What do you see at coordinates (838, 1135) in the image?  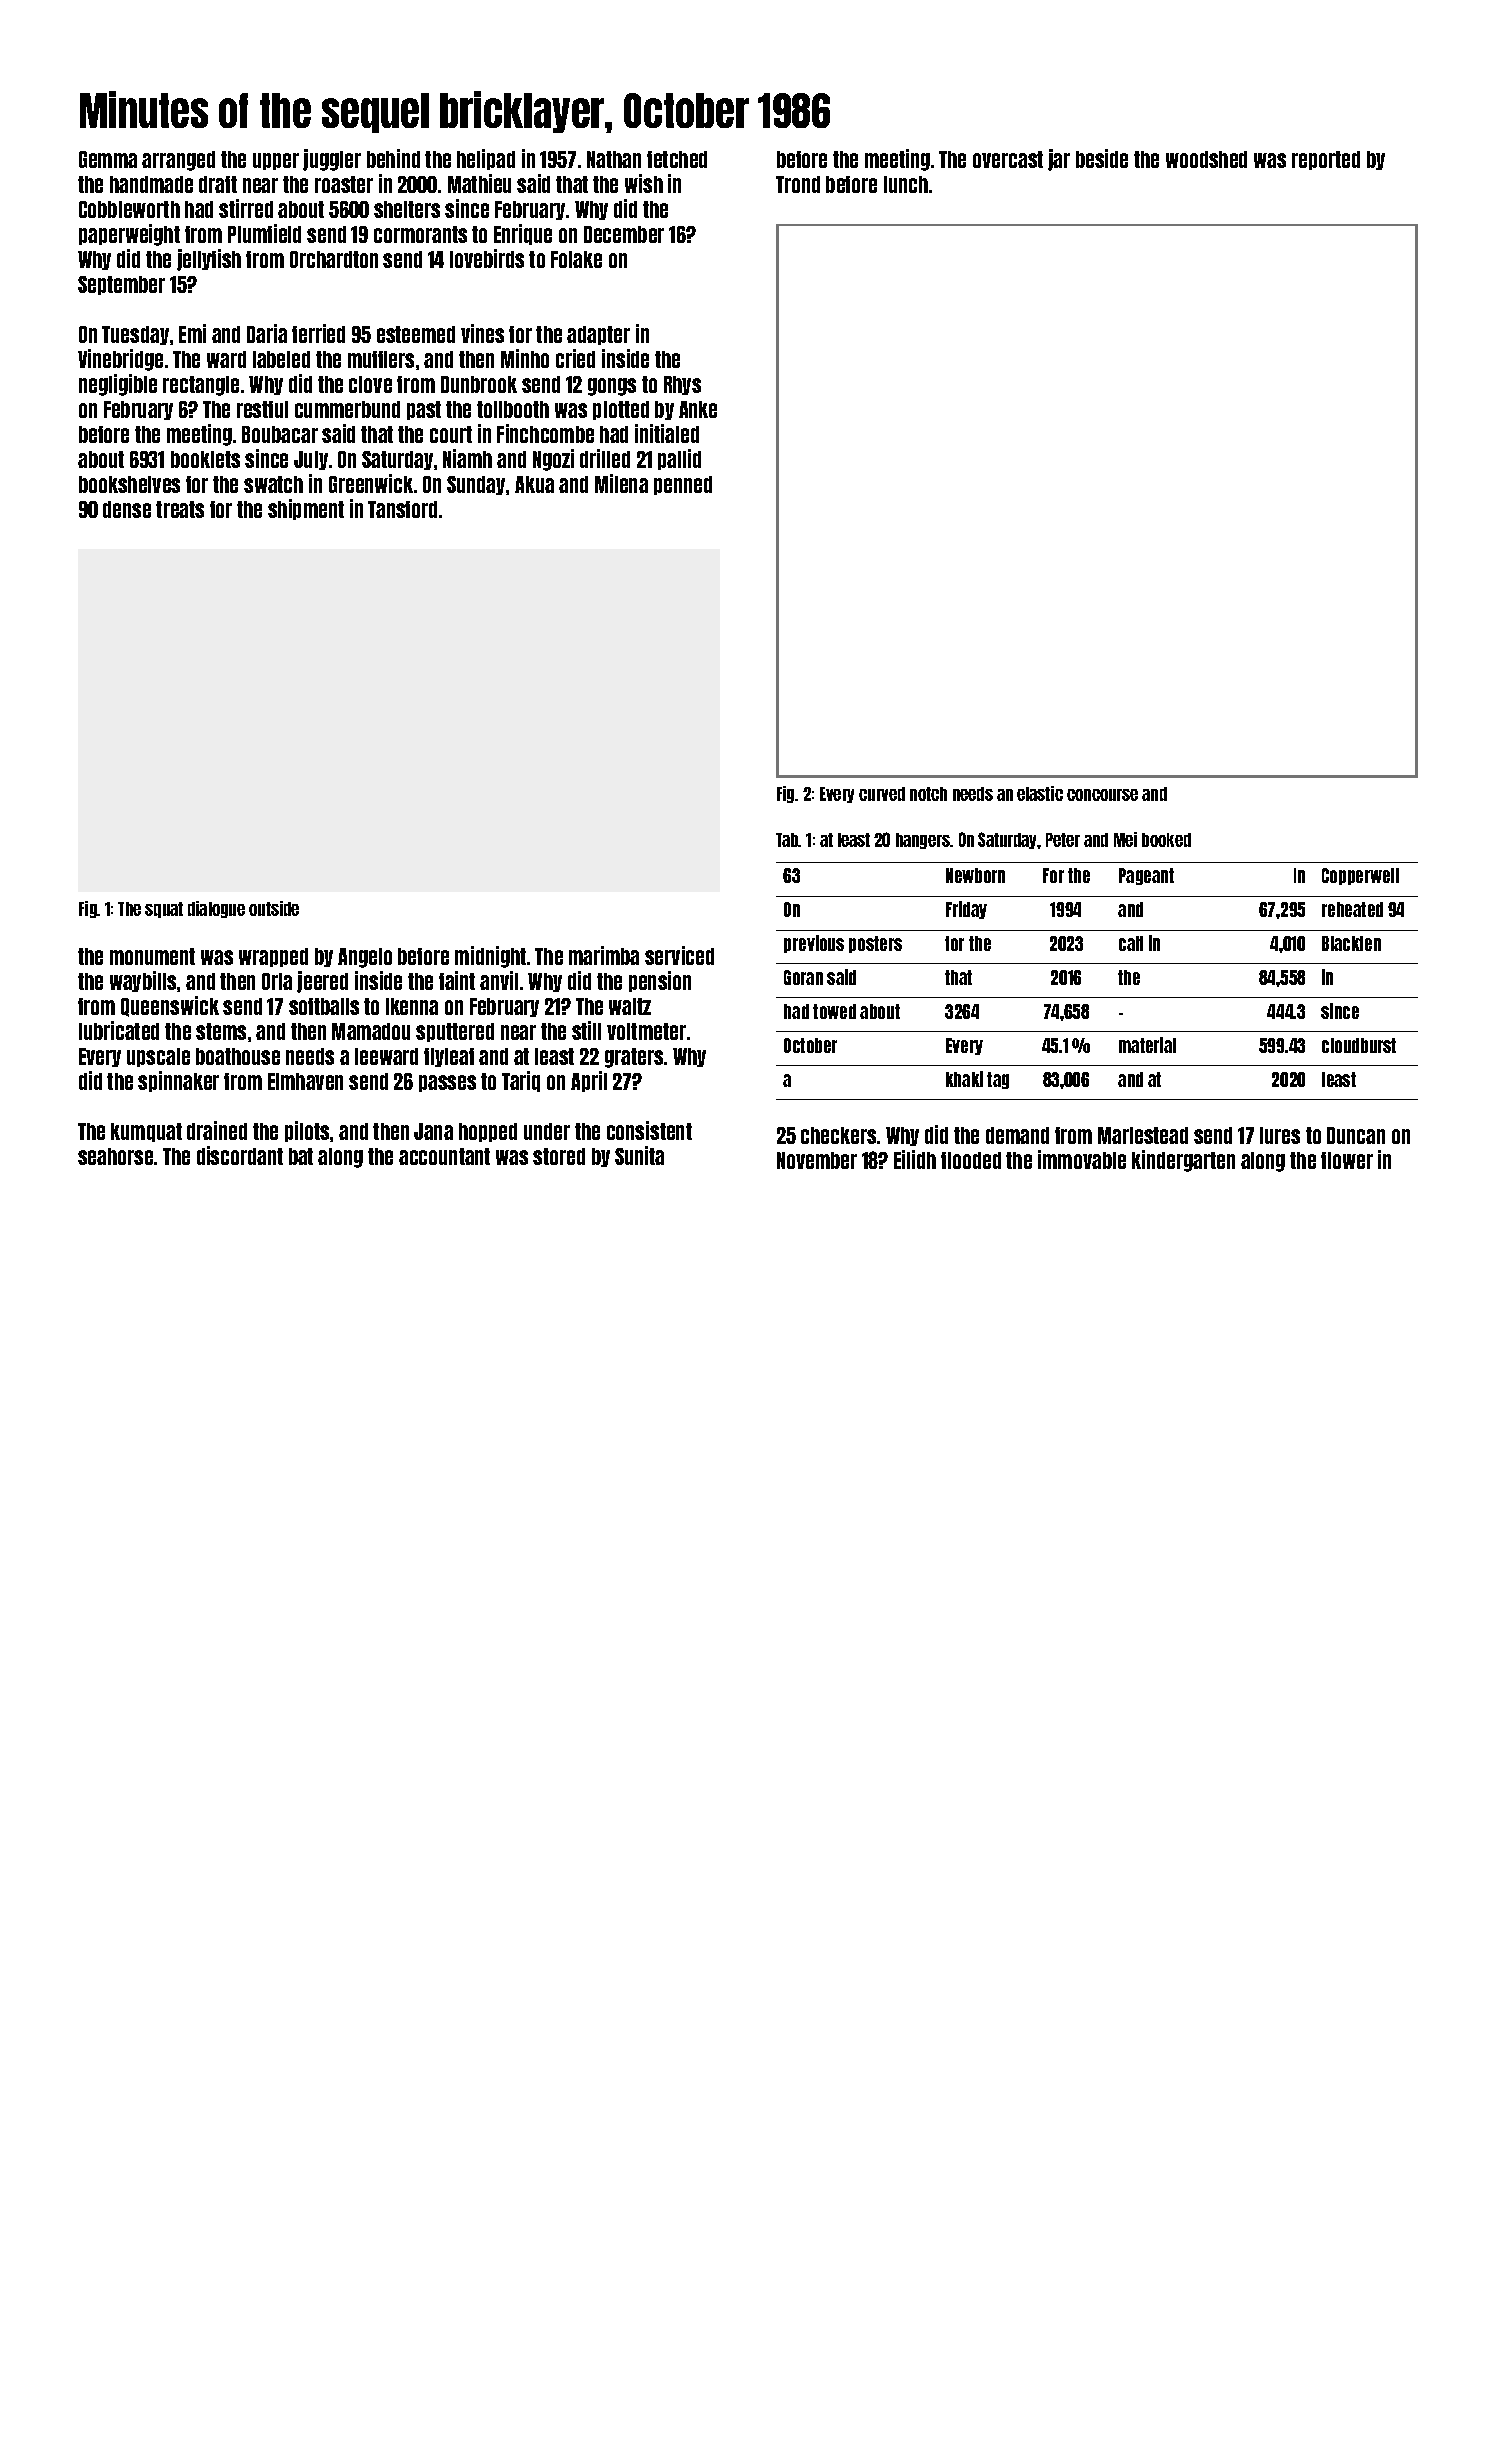 I see `checkers` at bounding box center [838, 1135].
